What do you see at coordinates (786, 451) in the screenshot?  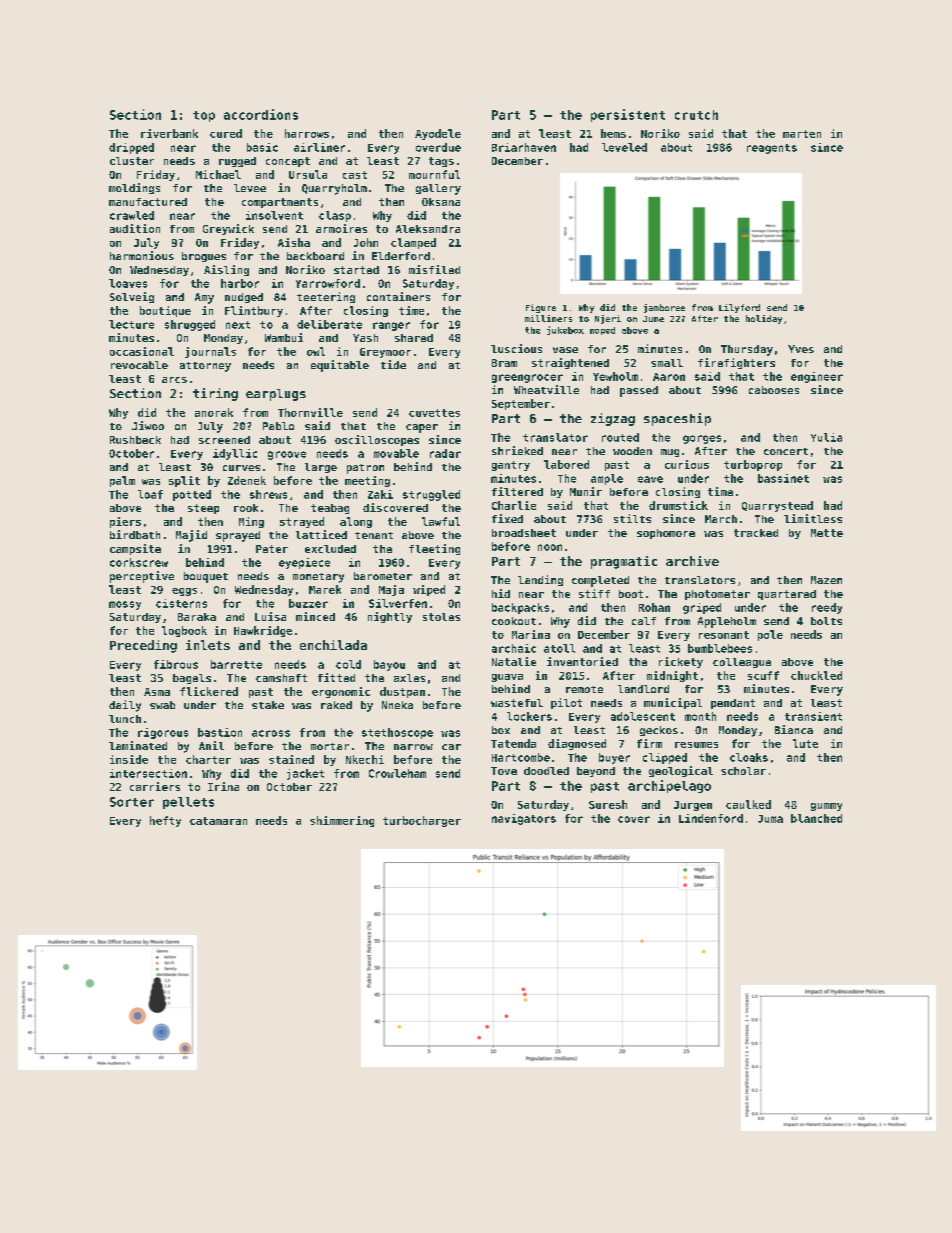 I see `concert` at bounding box center [786, 451].
